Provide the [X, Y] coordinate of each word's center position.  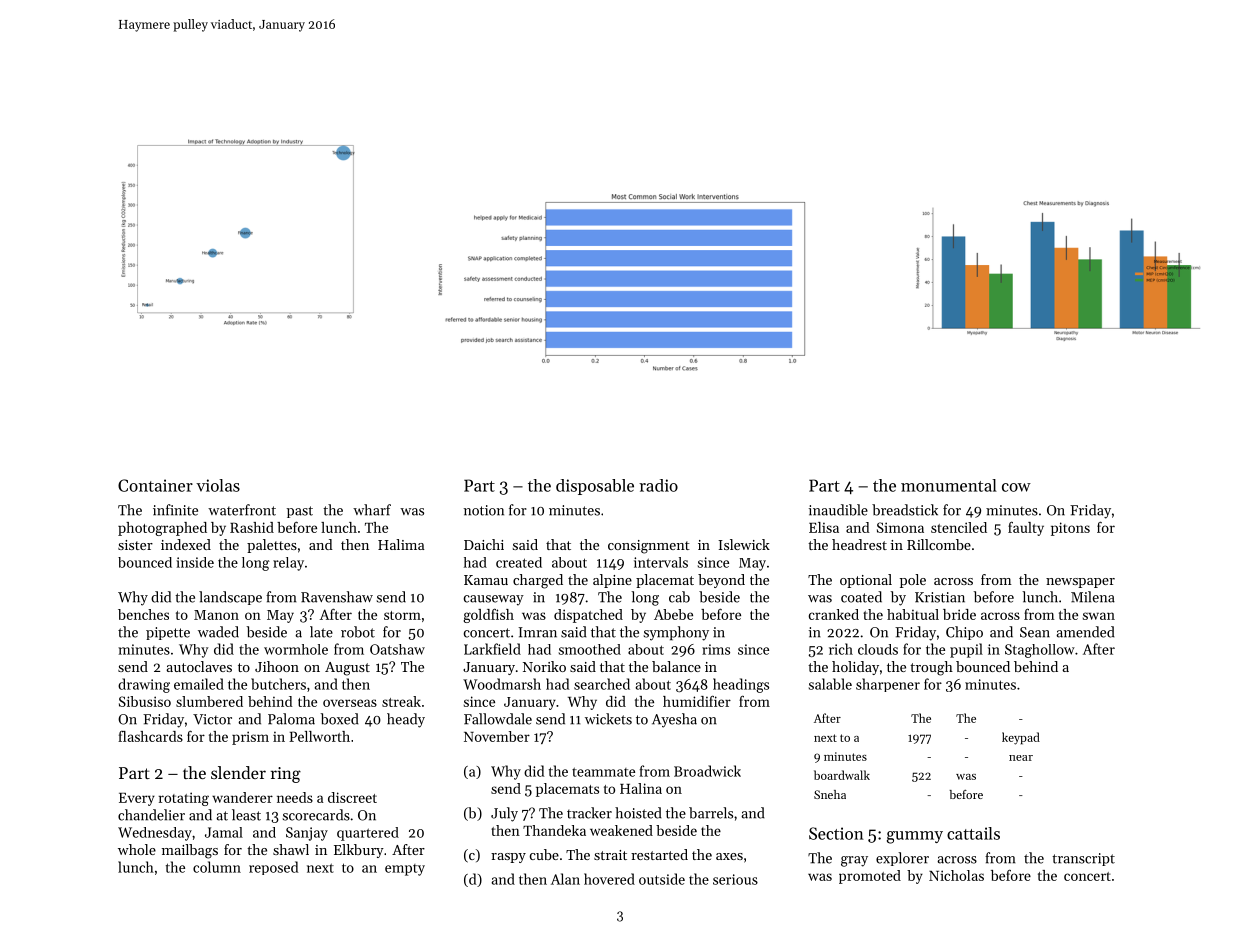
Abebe [673, 614]
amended [1085, 632]
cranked [834, 614]
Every [137, 799]
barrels [711, 813]
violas [218, 485]
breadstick [905, 510]
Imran [537, 632]
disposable [595, 487]
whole [137, 849]
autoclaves [199, 666]
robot [358, 632]
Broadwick [707, 771]
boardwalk [842, 775]
